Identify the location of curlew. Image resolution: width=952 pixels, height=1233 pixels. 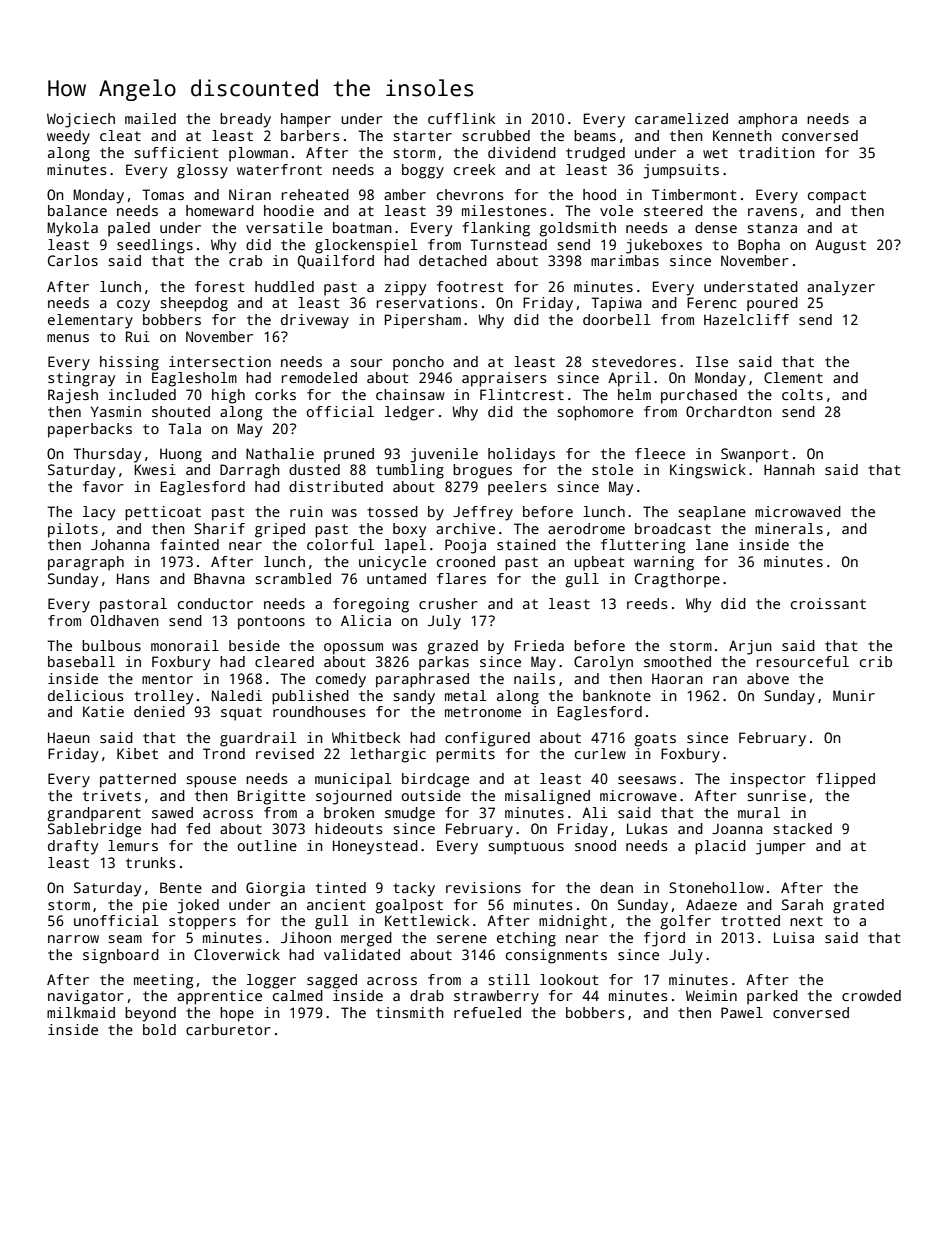
(600, 753).
